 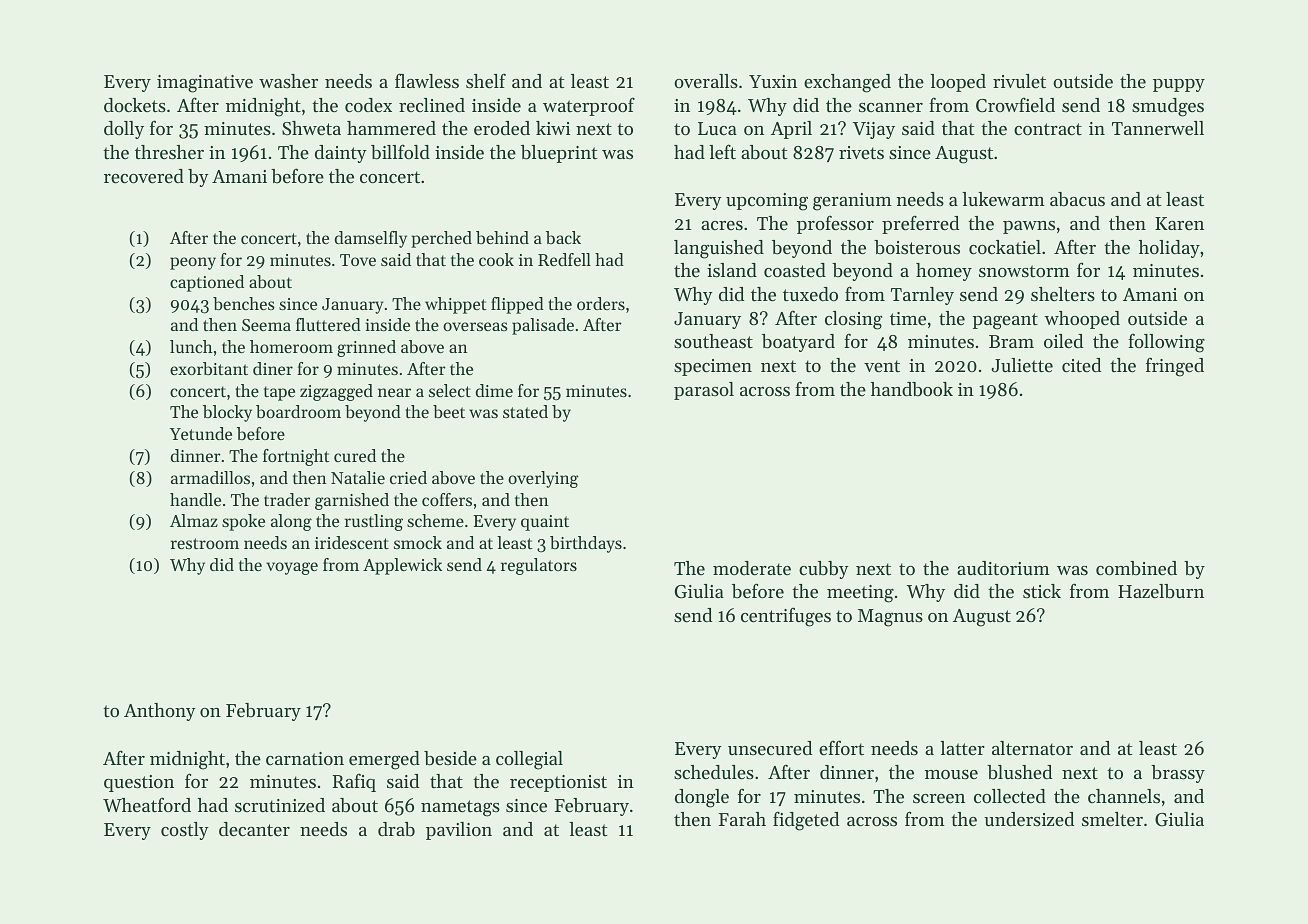 I want to click on costly, so click(x=185, y=831).
